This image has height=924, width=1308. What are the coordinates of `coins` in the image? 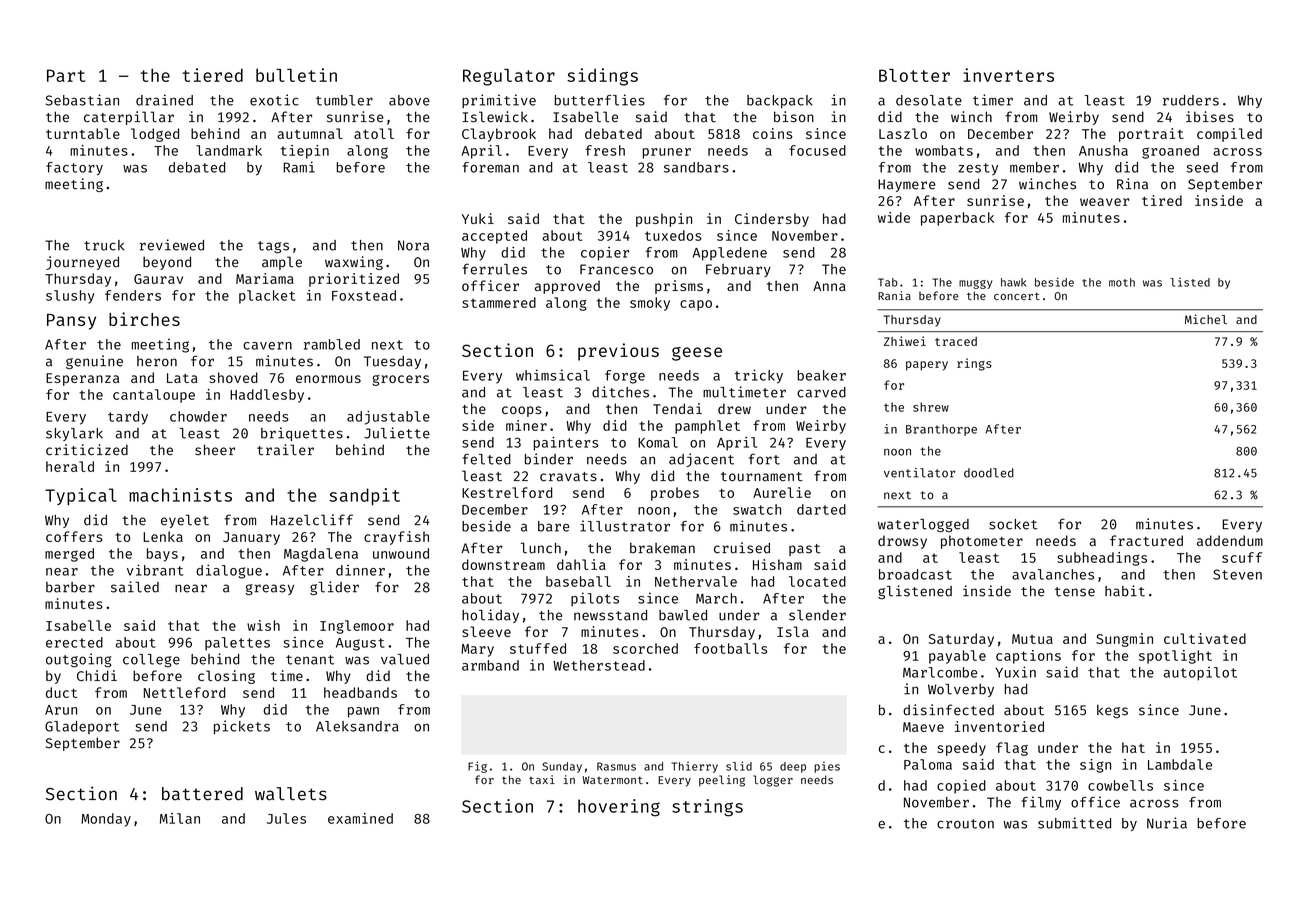 It's located at (772, 133).
